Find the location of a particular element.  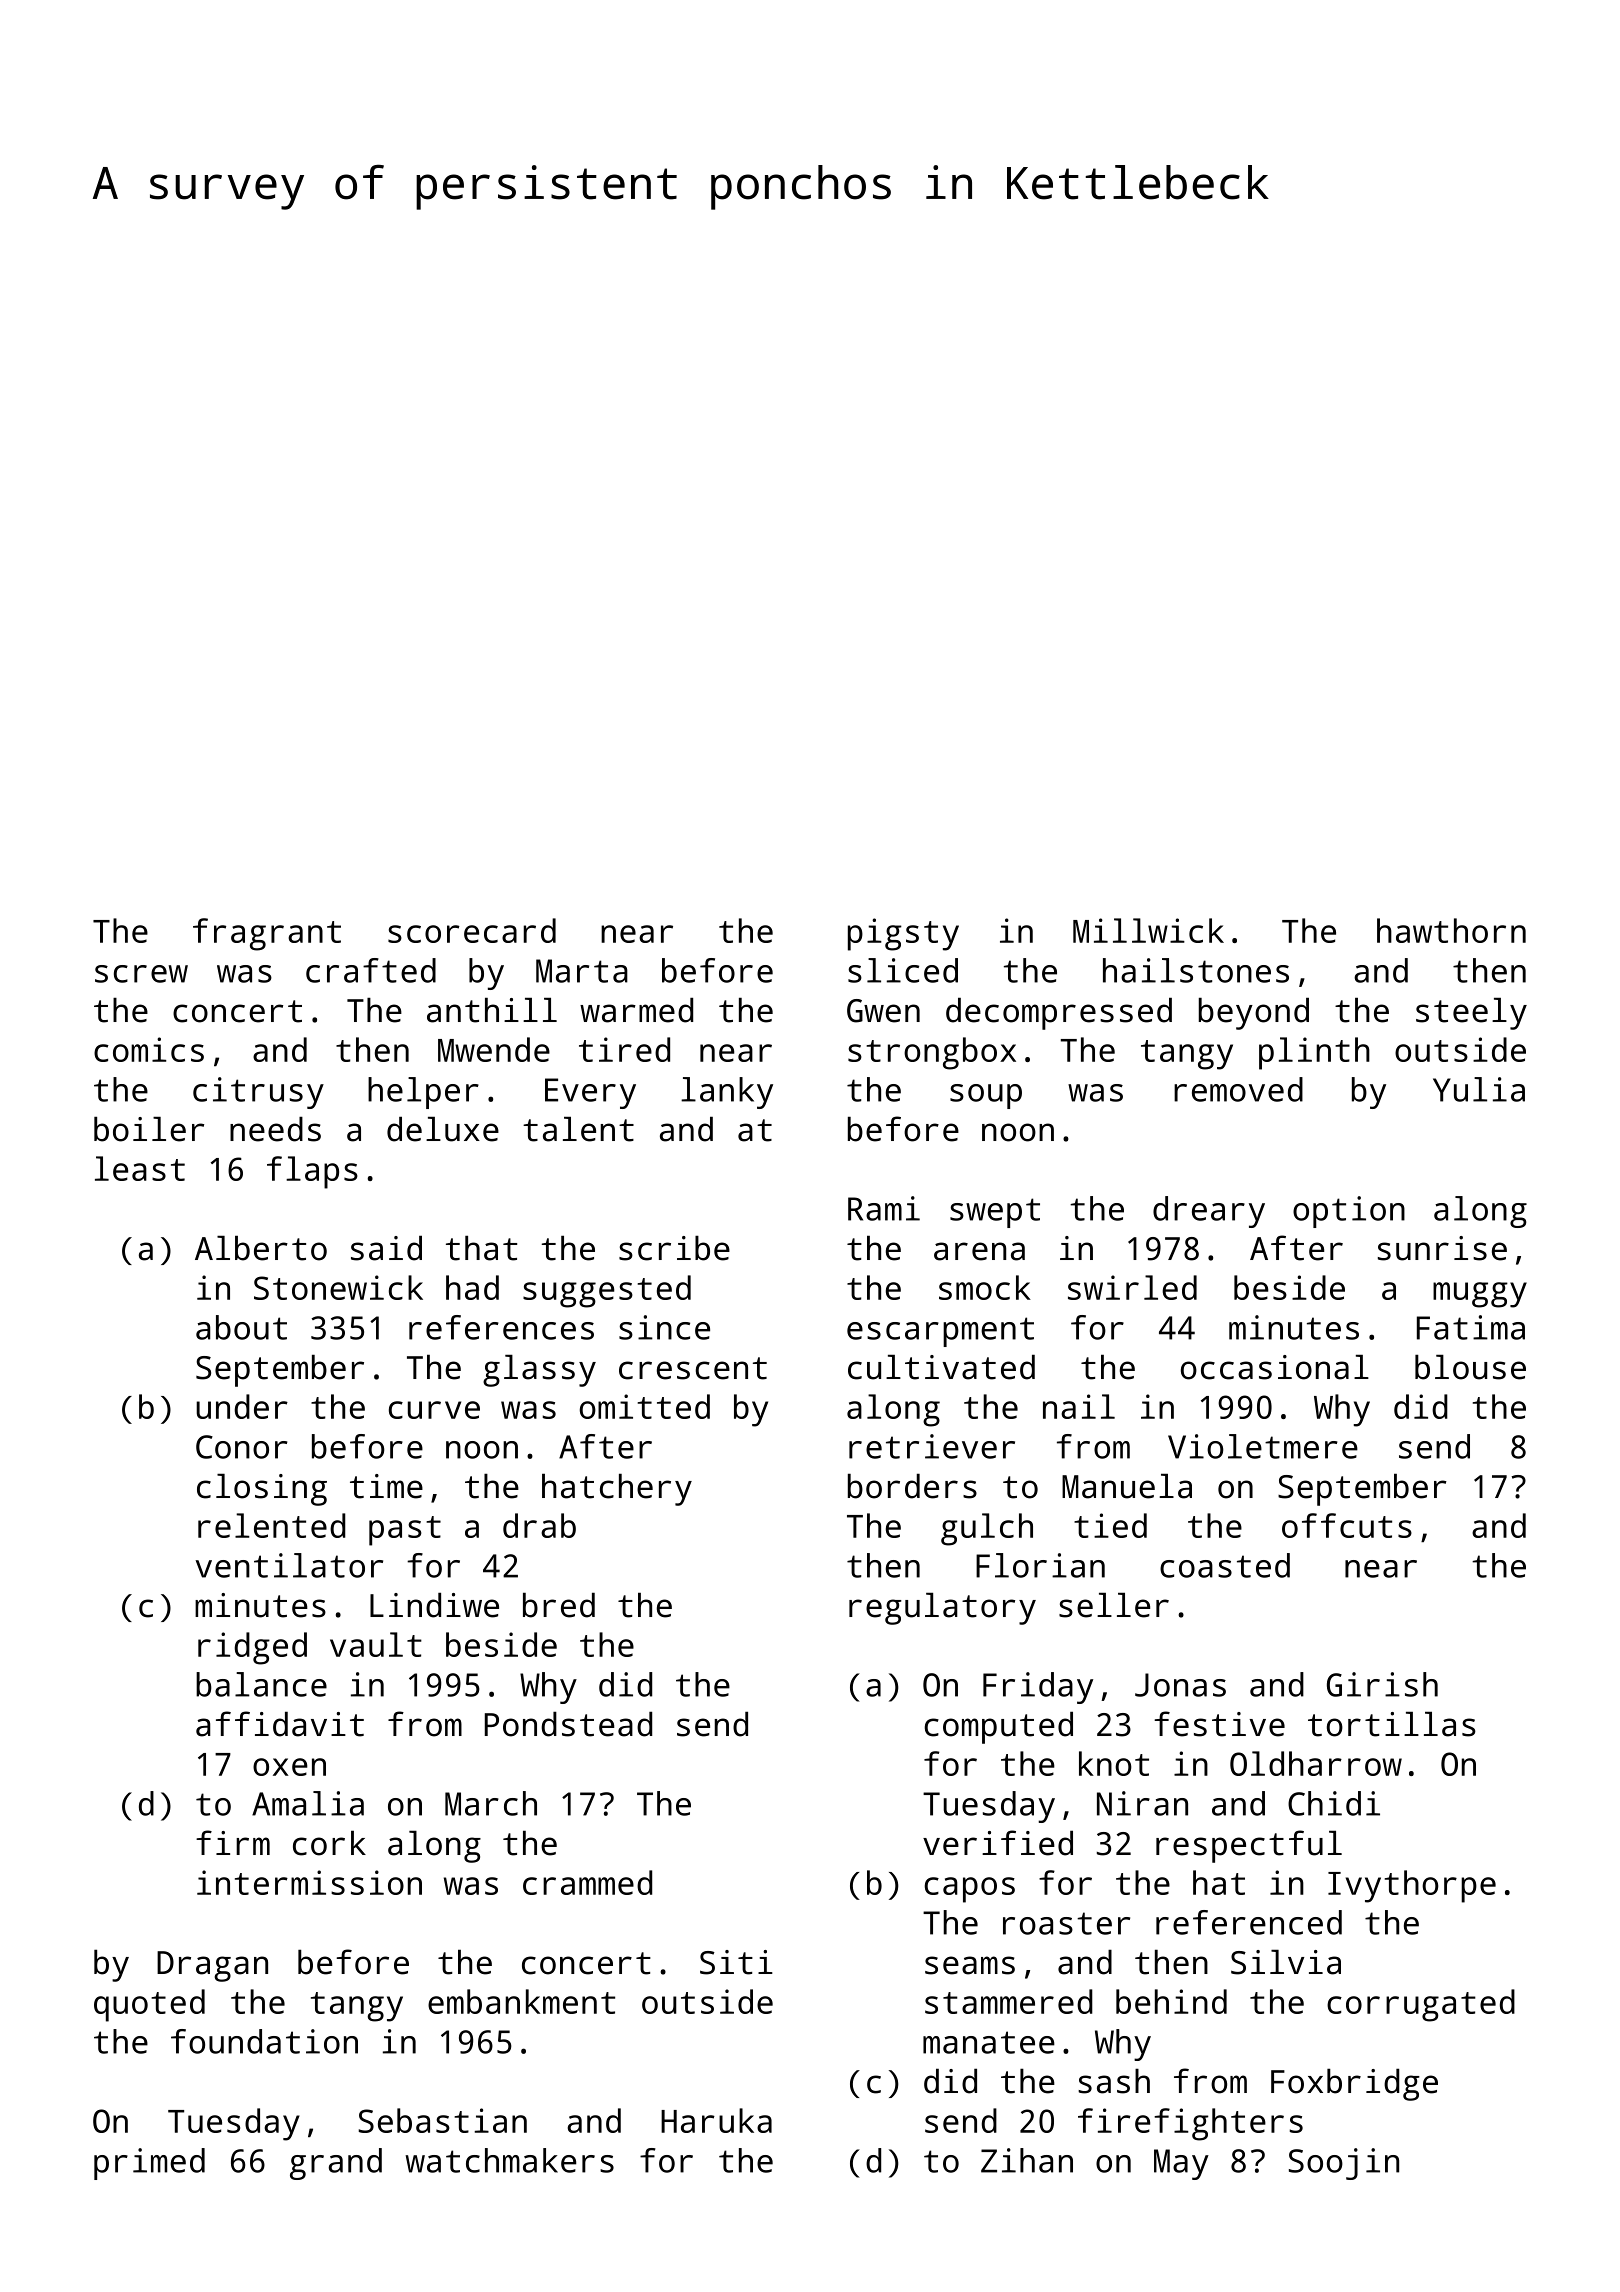

swirled is located at coordinates (1132, 1287).
